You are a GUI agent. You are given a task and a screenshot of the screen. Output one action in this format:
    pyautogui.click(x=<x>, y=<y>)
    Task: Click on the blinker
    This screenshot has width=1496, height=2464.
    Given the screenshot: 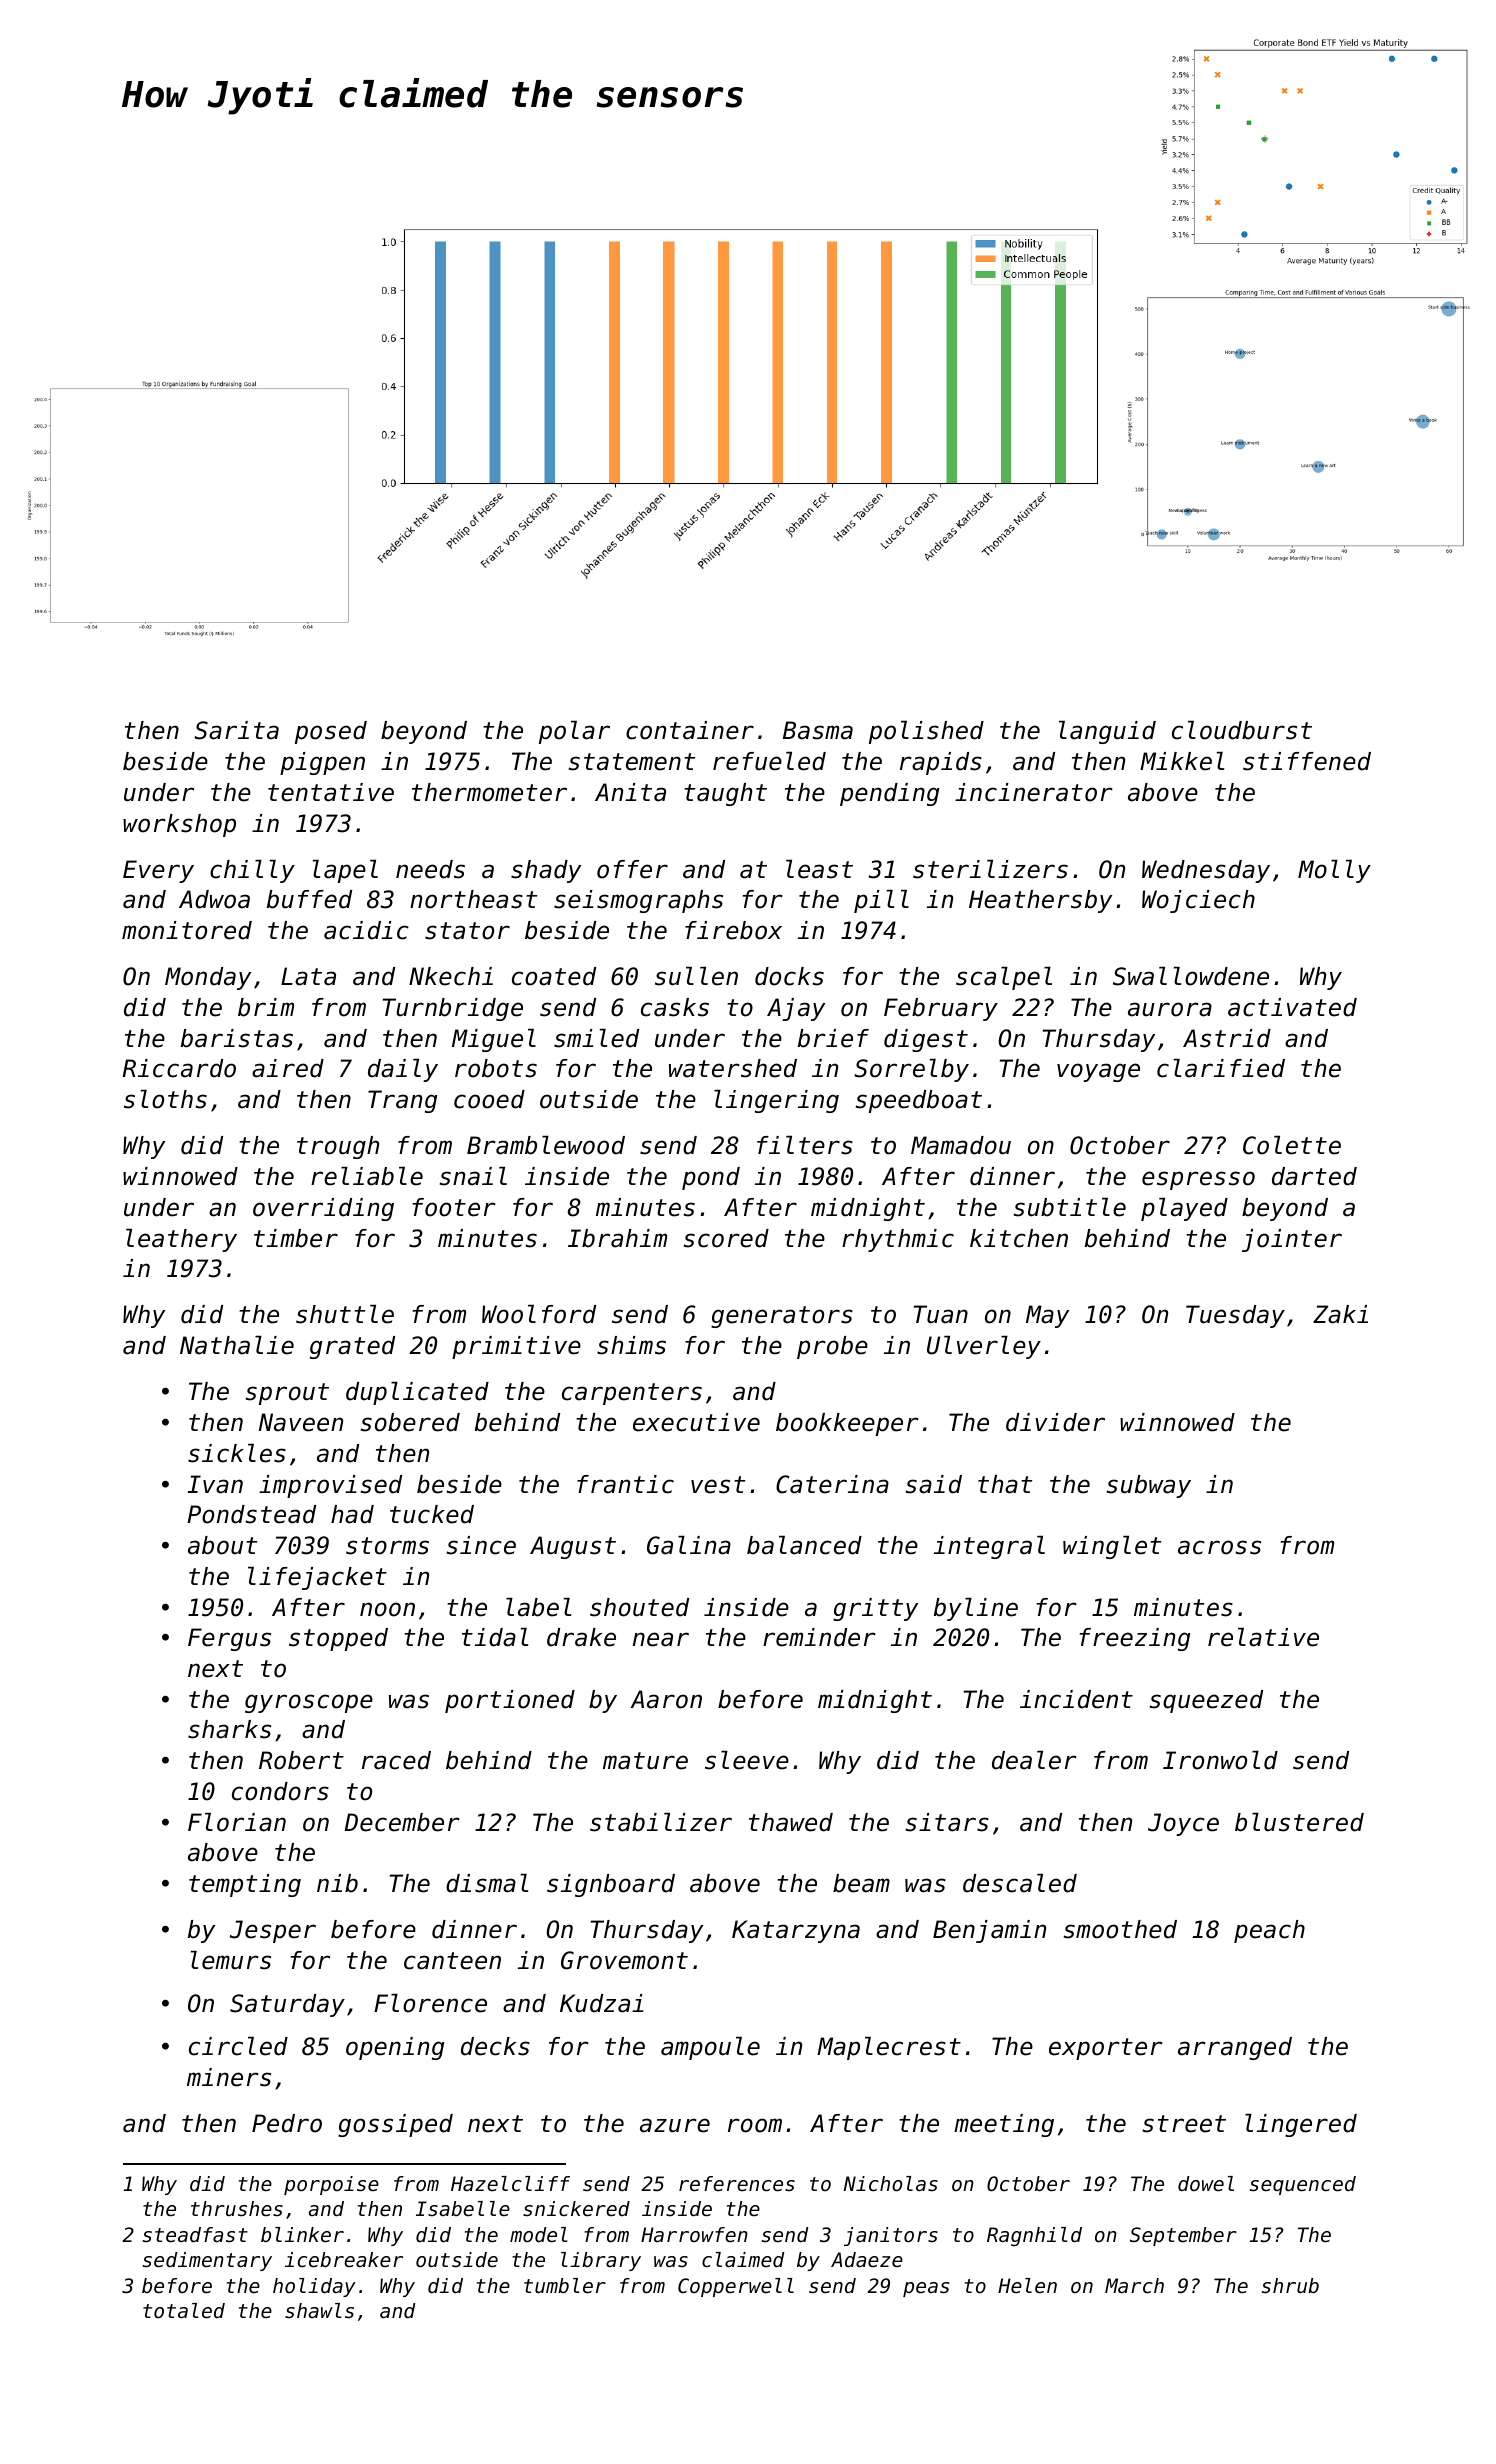 What is the action you would take?
    pyautogui.click(x=302, y=2235)
